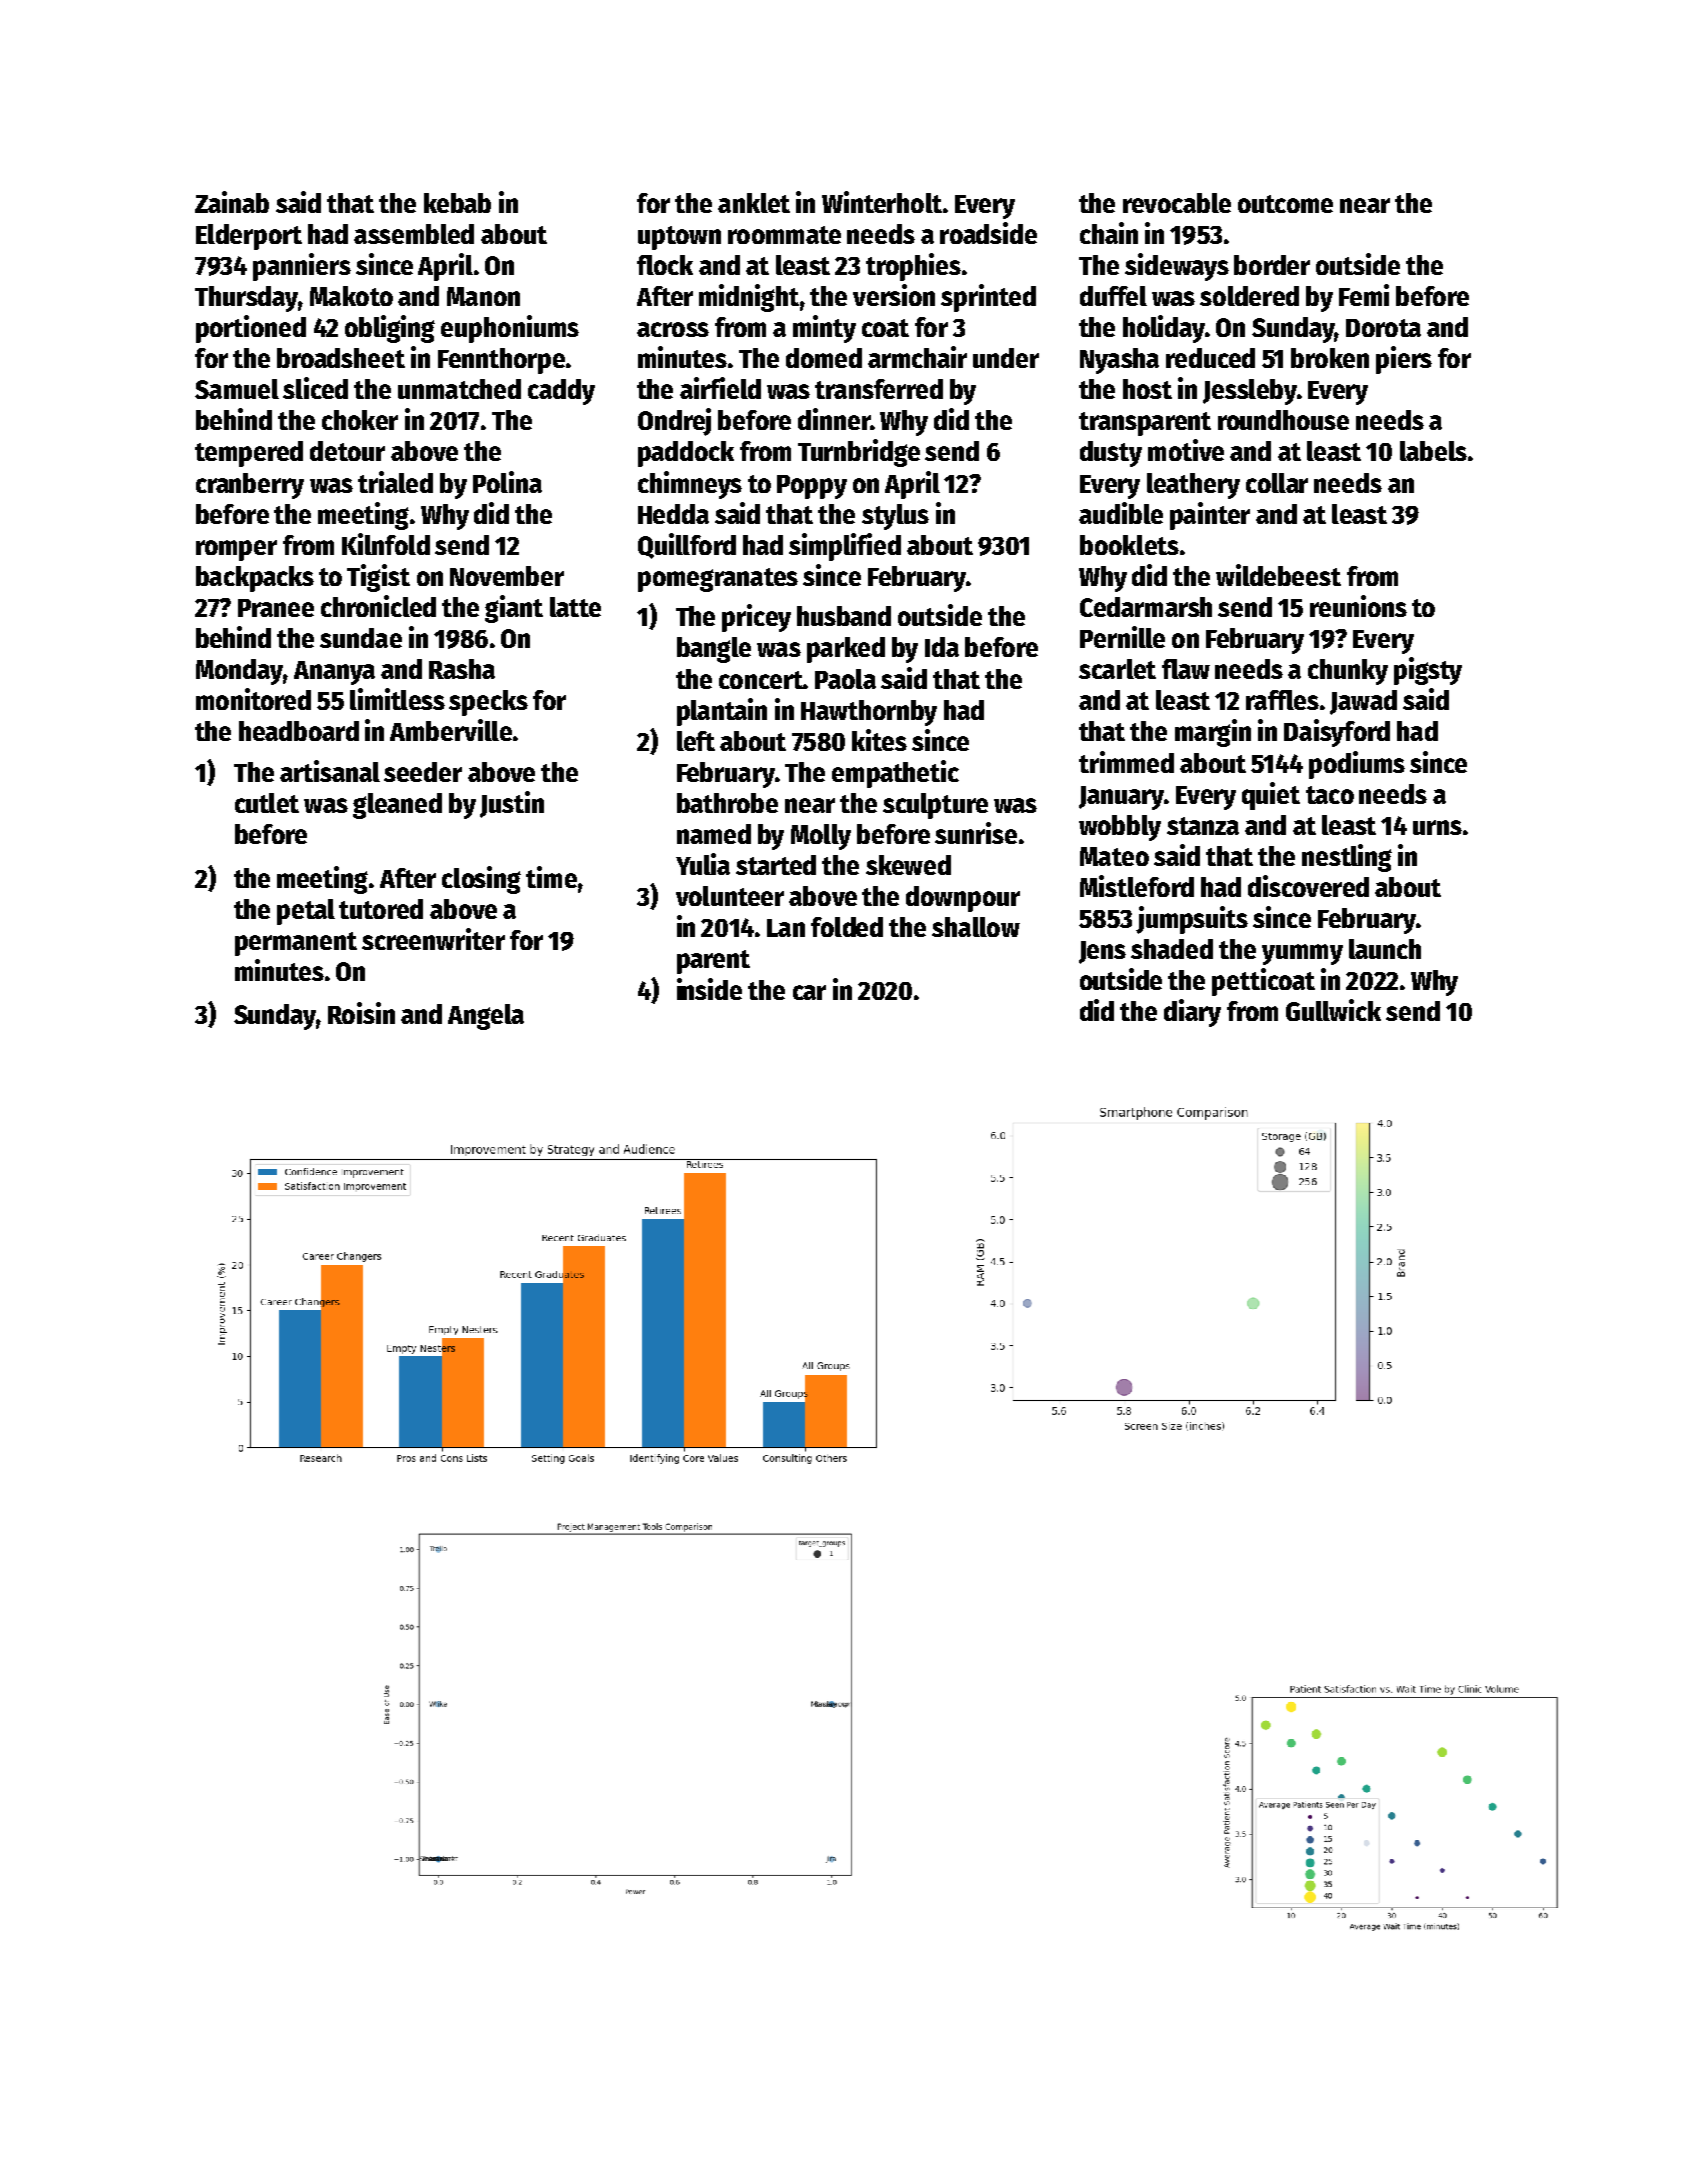 This screenshot has width=1683, height=2178. Describe the element at coordinates (1177, 203) in the screenshot. I see `revocable` at that location.
